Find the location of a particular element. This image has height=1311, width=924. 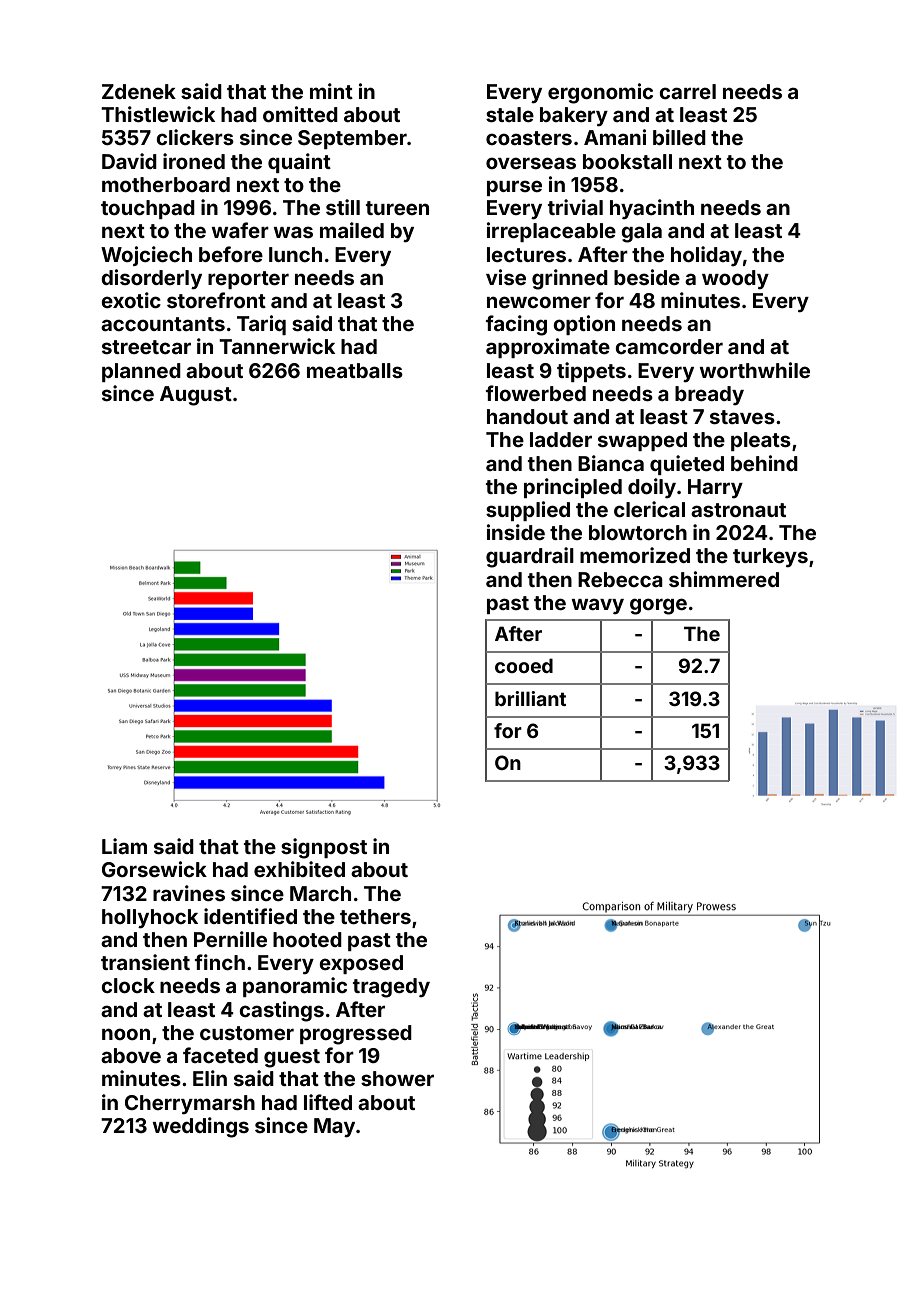

Liam is located at coordinates (124, 846).
